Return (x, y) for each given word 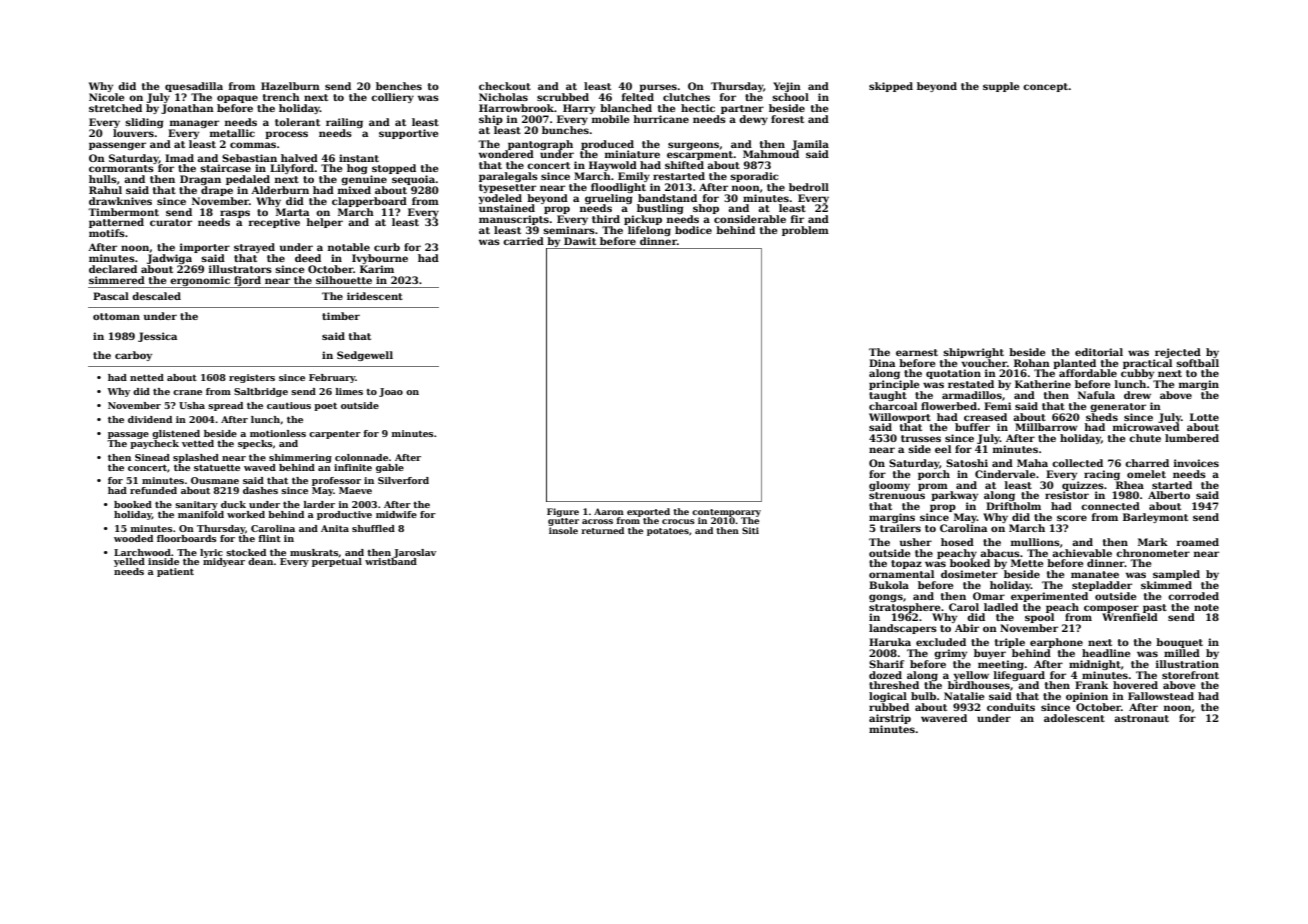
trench (281, 97)
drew (1137, 395)
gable (390, 468)
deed (308, 258)
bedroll (809, 187)
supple (1001, 87)
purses (658, 88)
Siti (750, 530)
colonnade (361, 457)
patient (175, 572)
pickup (643, 220)
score (1072, 518)
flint (269, 538)
